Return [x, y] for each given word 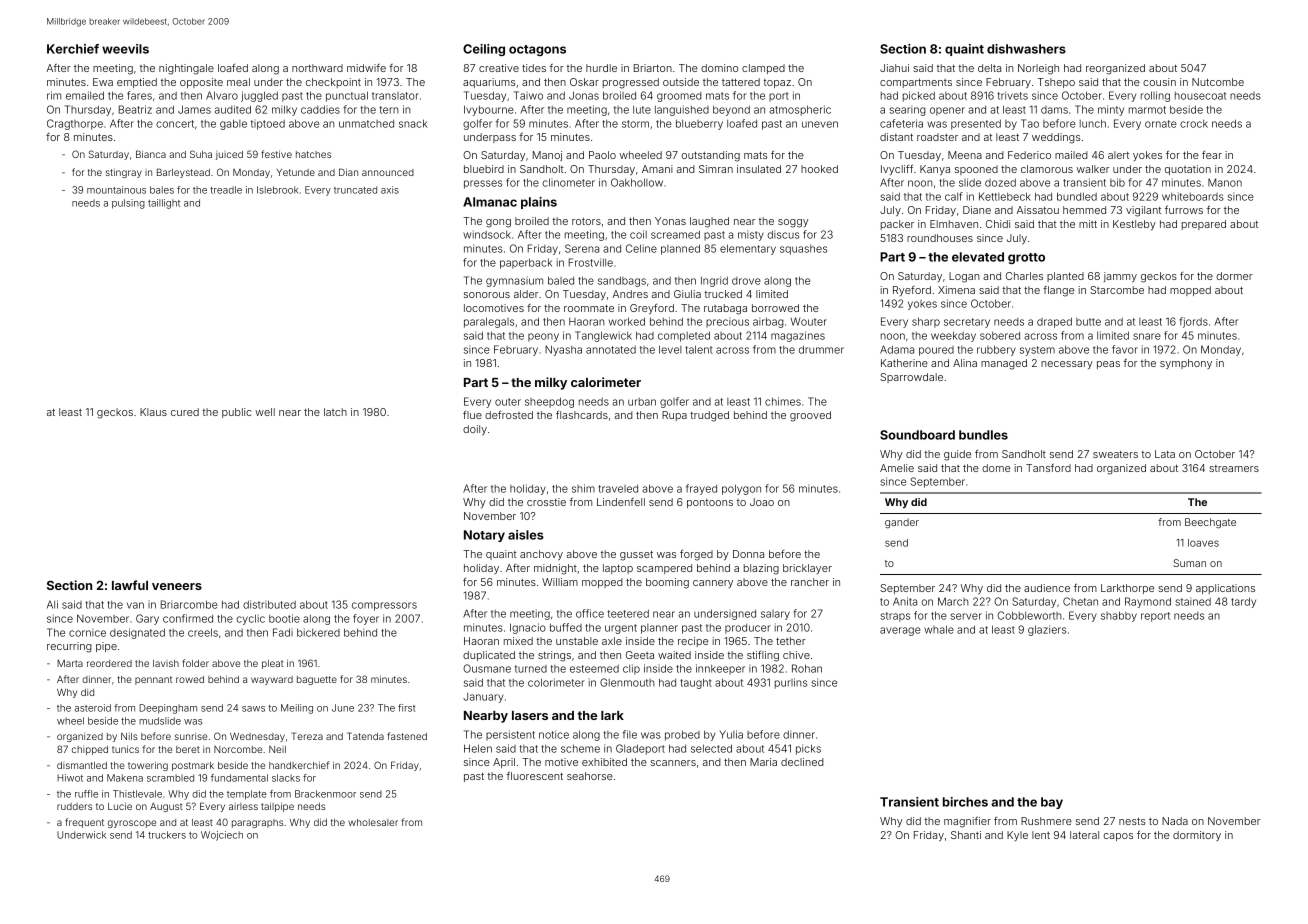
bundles [983, 435]
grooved [810, 416]
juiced [229, 155]
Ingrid [714, 281]
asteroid [93, 708]
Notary [484, 536]
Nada [1175, 821]
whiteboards [1193, 196]
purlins [791, 683]
